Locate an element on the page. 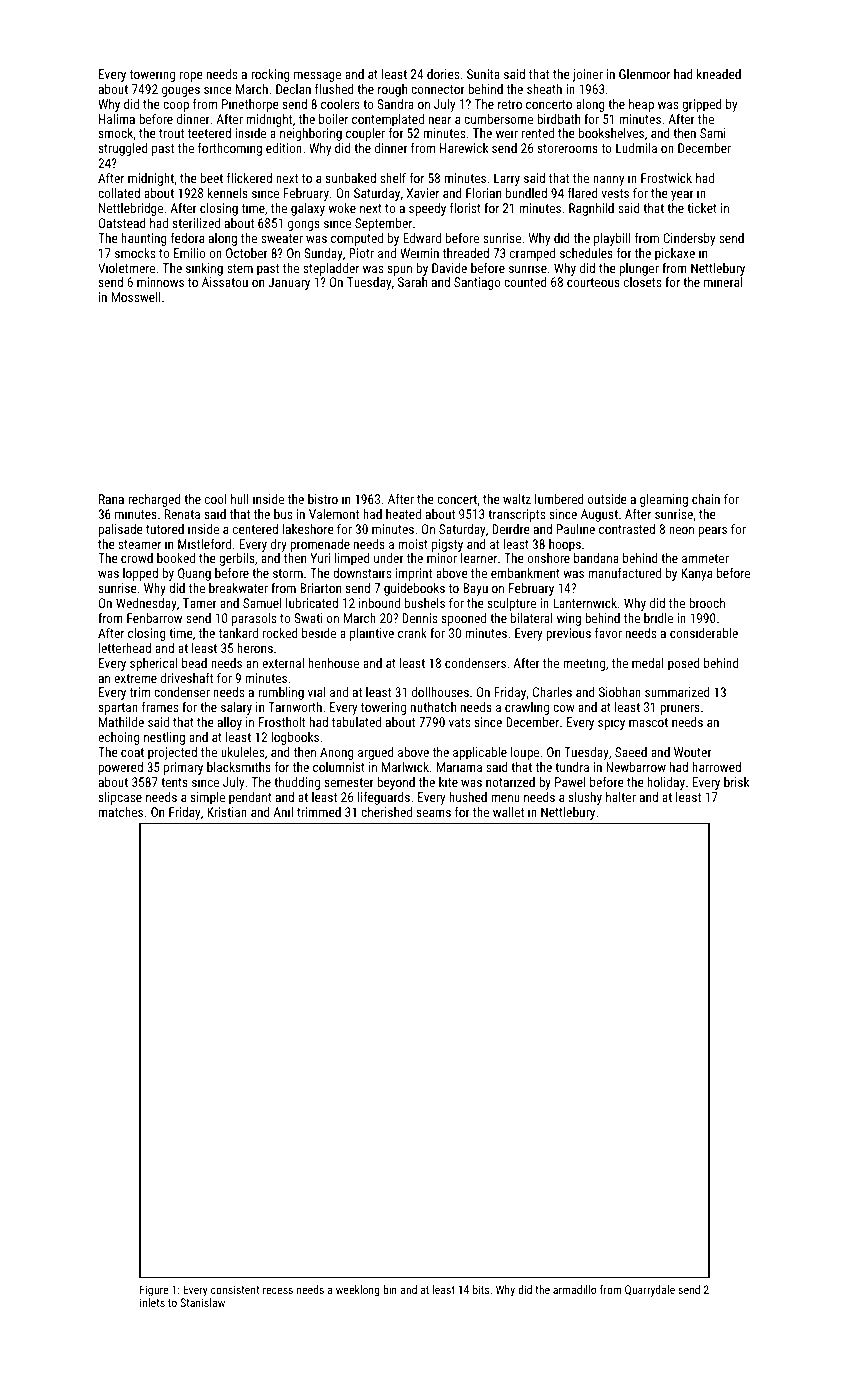  letterhead is located at coordinates (125, 648).
